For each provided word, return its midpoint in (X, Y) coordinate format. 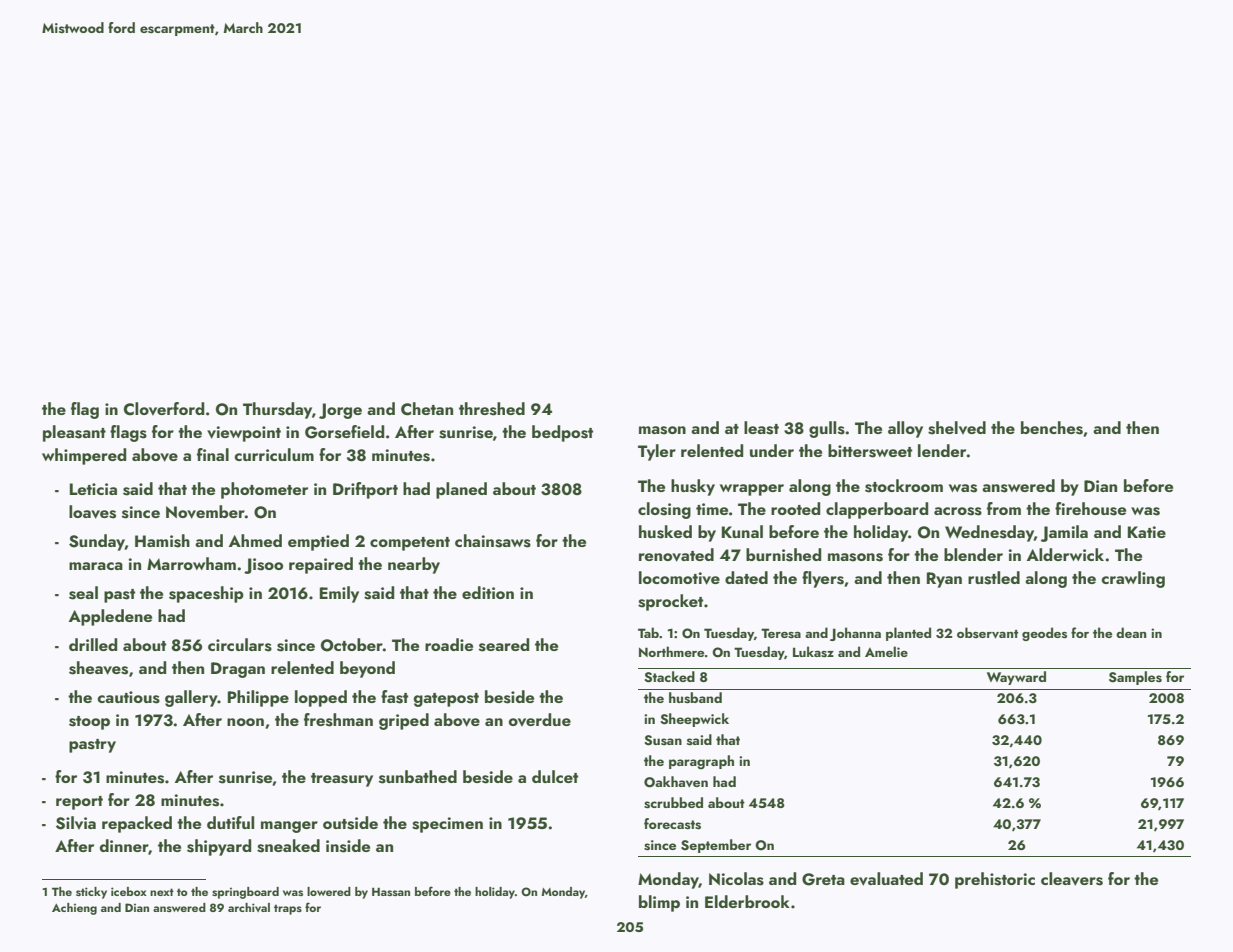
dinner (124, 847)
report (79, 803)
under (772, 450)
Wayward (1016, 678)
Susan (663, 740)
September (716, 846)
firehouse (1090, 509)
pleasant (74, 433)
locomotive (679, 578)
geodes (1044, 634)
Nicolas (736, 879)
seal (83, 593)
